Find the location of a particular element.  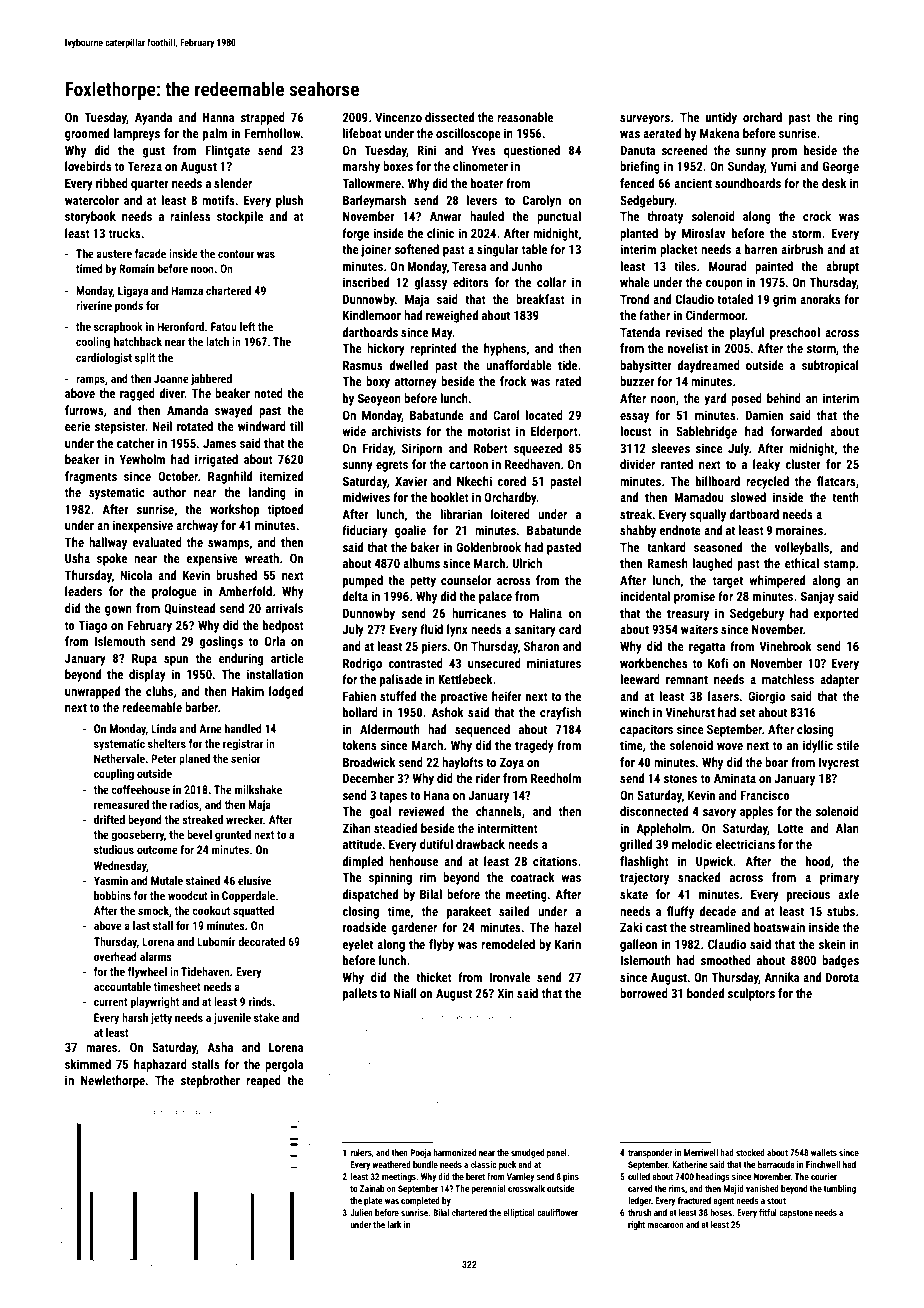

badges is located at coordinates (840, 961).
